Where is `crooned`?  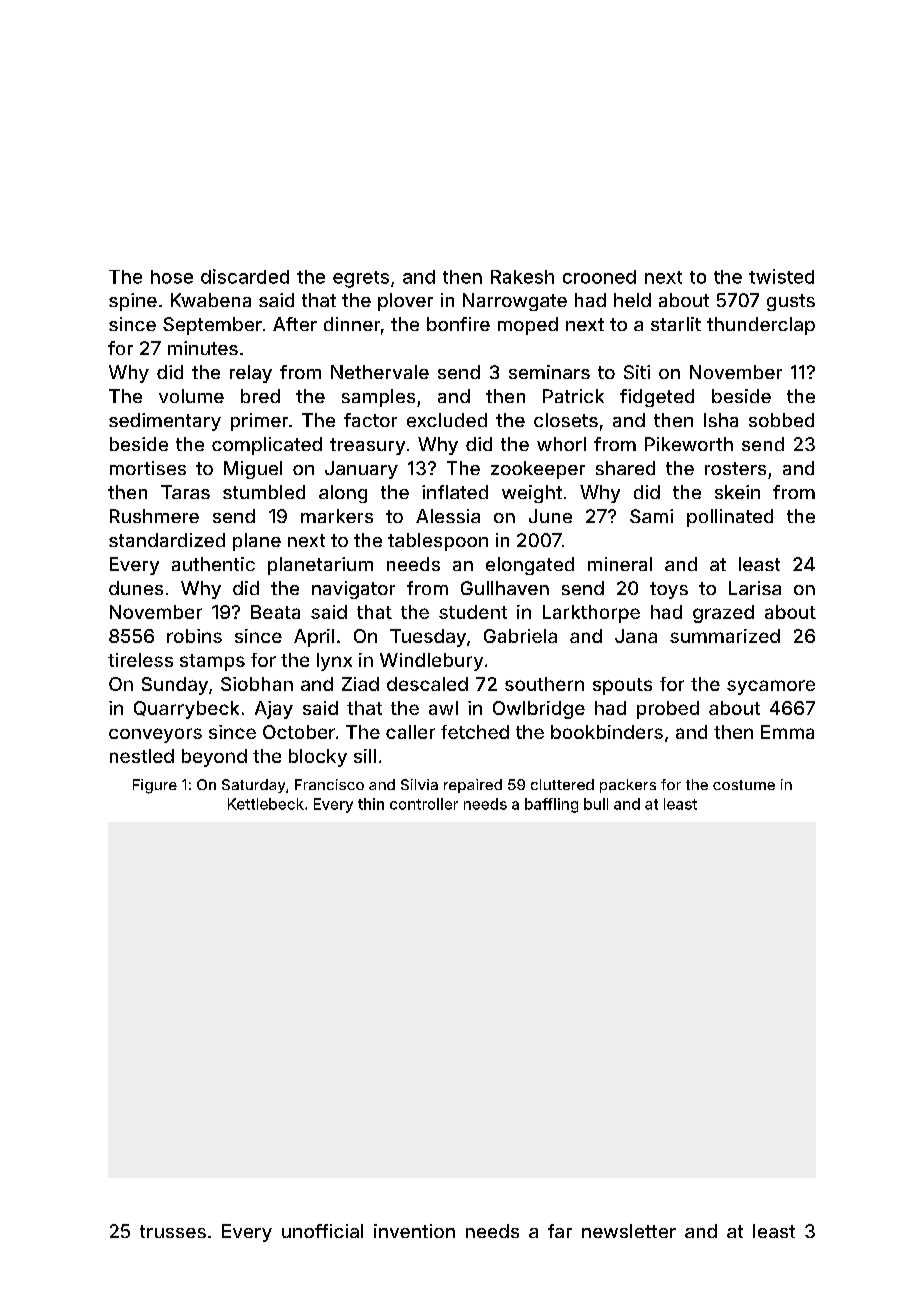
crooned is located at coordinates (599, 277).
